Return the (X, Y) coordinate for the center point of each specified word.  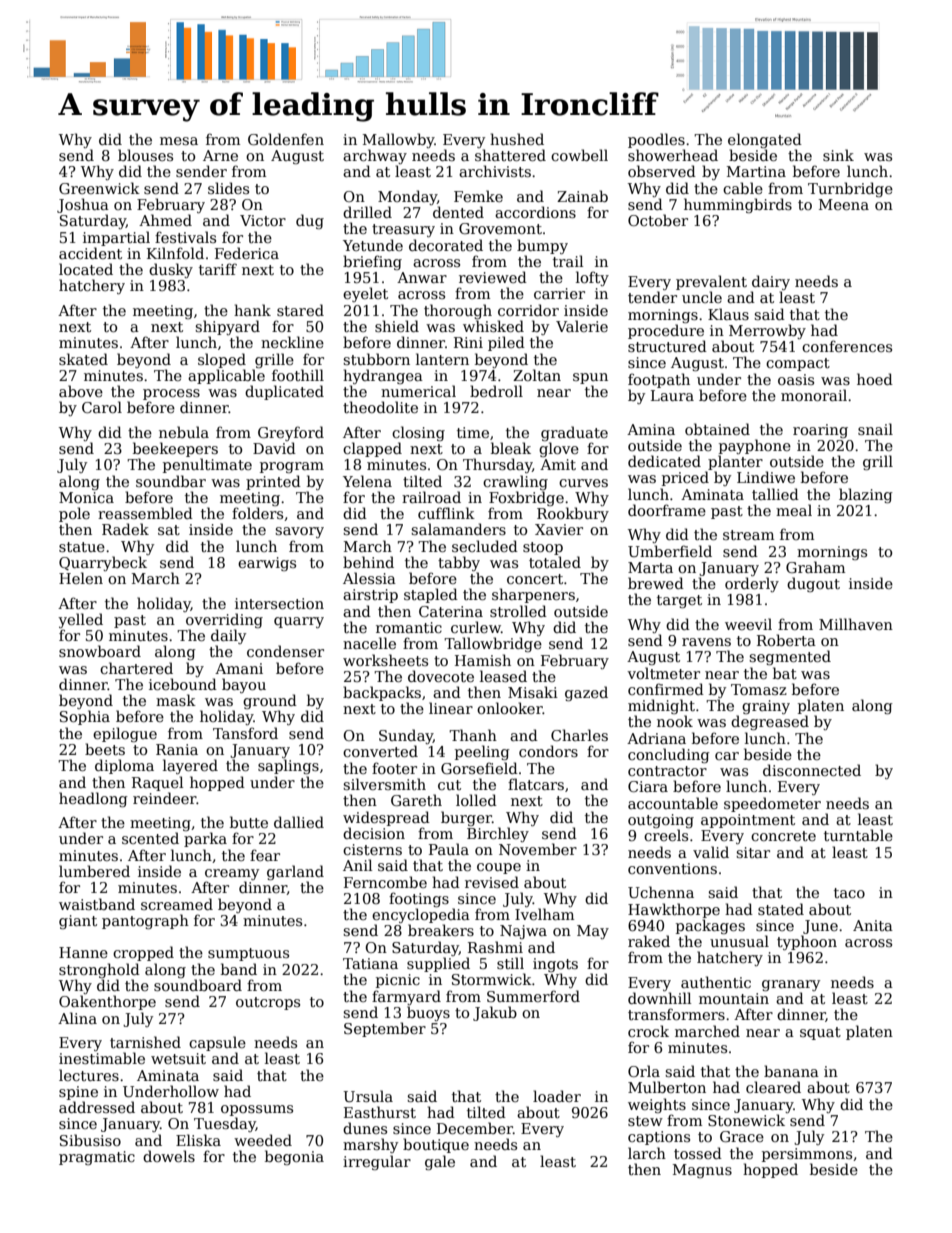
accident (90, 253)
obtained (717, 429)
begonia (294, 1157)
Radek (125, 529)
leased (503, 676)
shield (397, 326)
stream (748, 535)
